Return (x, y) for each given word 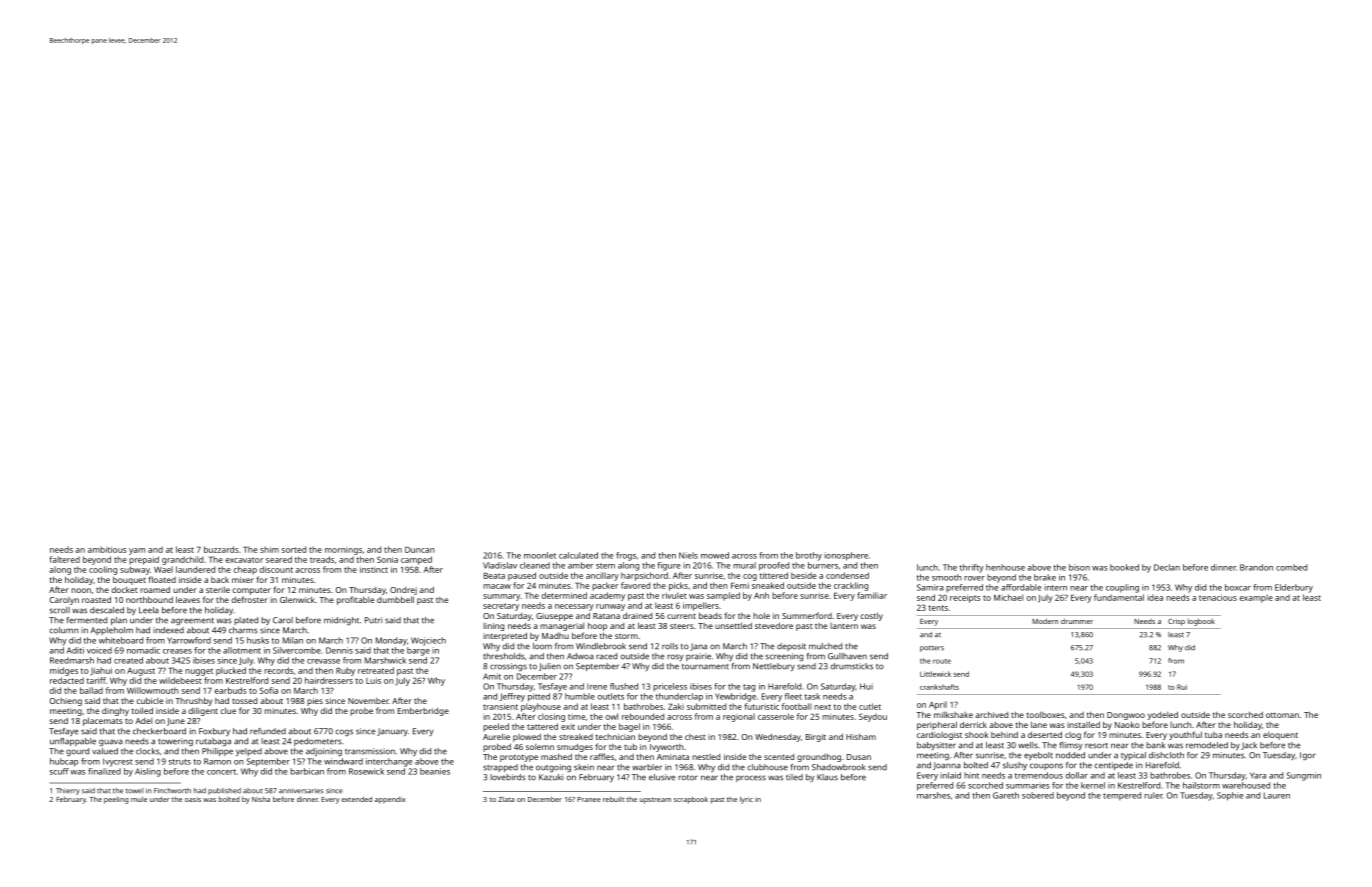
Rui (1182, 687)
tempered (1122, 796)
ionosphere (846, 556)
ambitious (107, 549)
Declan (1167, 567)
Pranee (589, 799)
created (128, 660)
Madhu (555, 636)
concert (221, 772)
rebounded (643, 716)
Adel (143, 721)
